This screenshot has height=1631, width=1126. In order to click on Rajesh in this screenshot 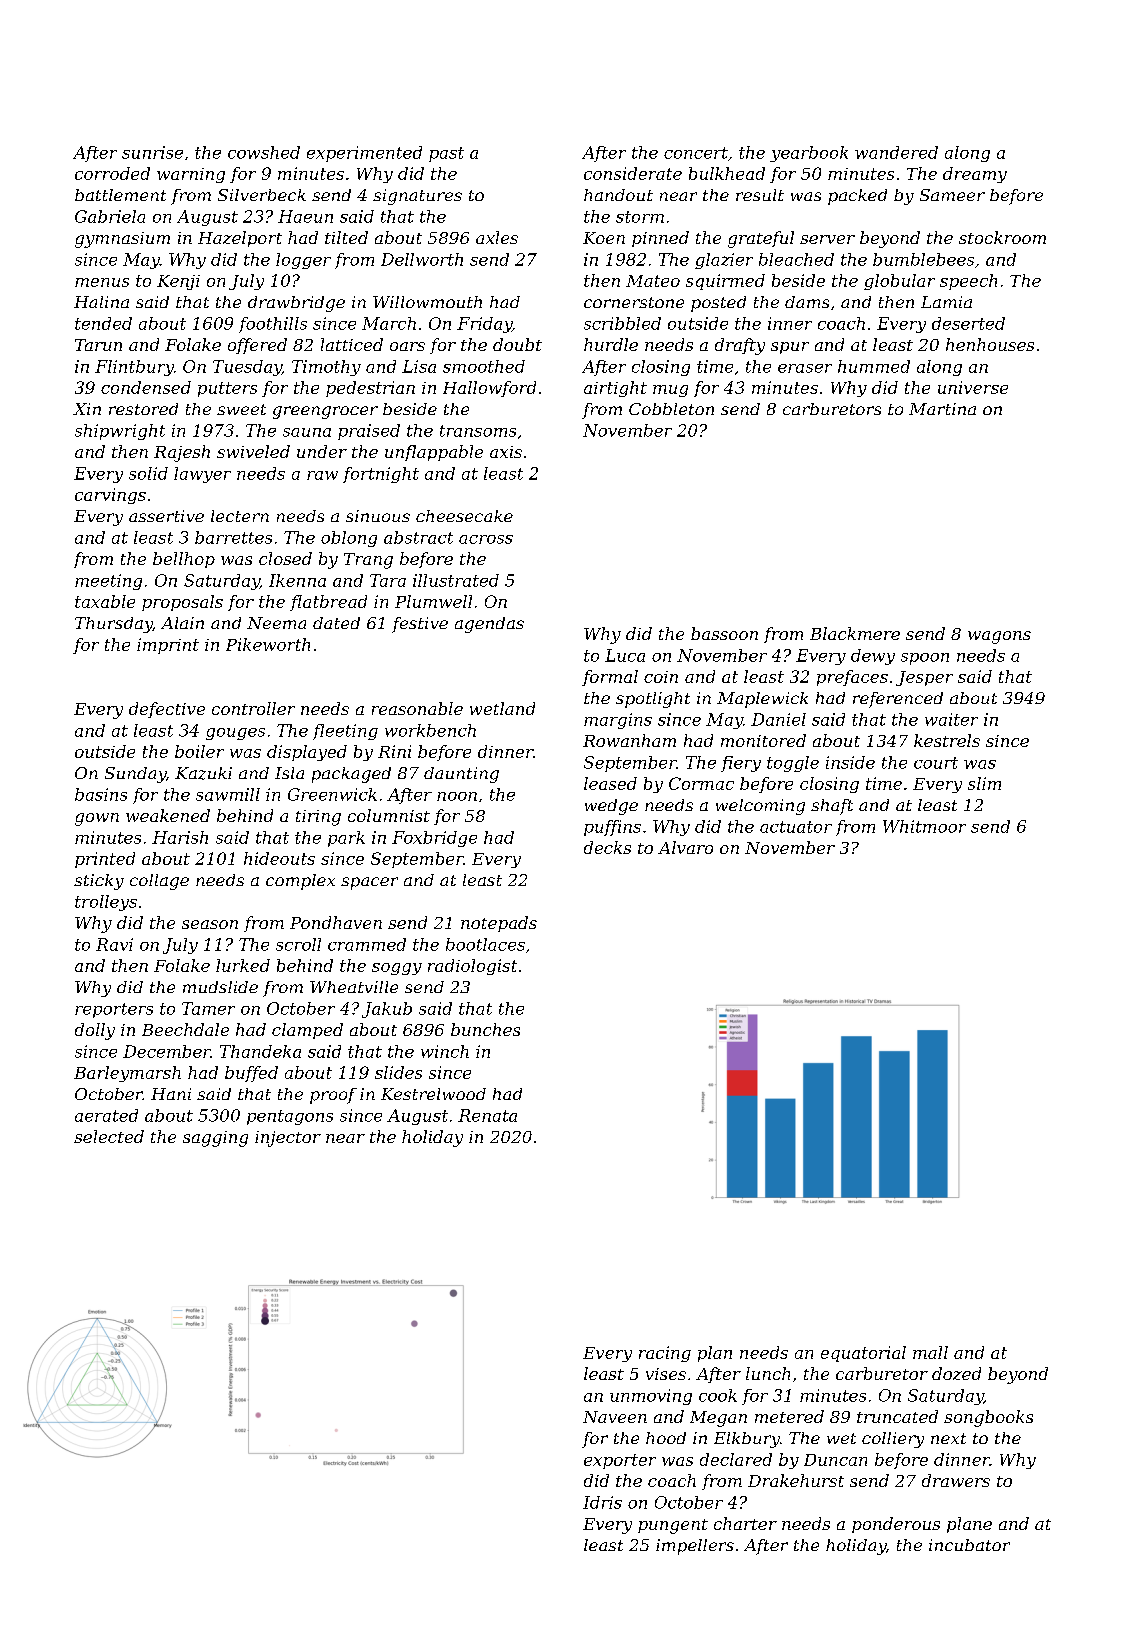, I will do `click(182, 453)`.
